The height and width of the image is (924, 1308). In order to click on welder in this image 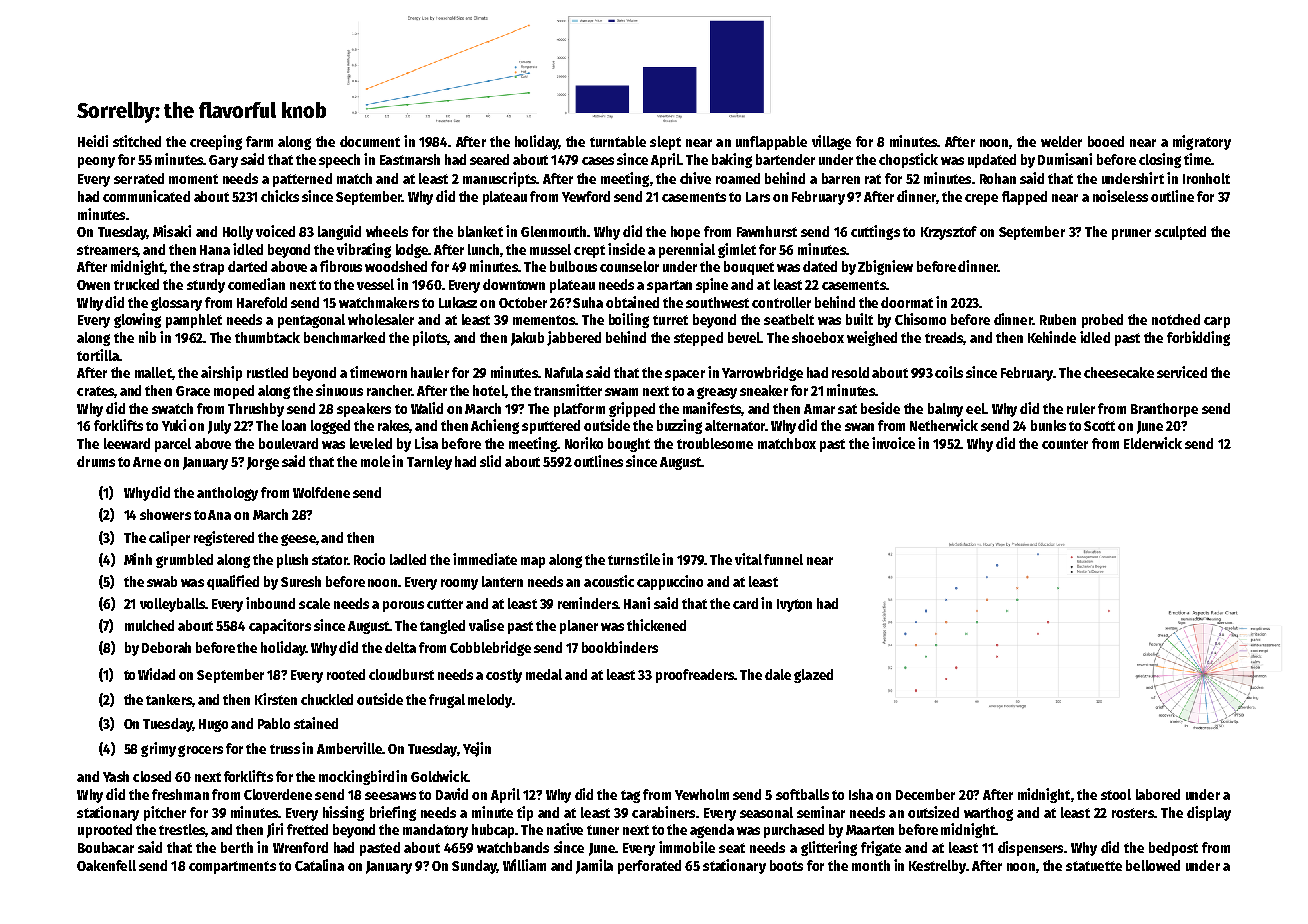, I will do `click(1061, 141)`.
